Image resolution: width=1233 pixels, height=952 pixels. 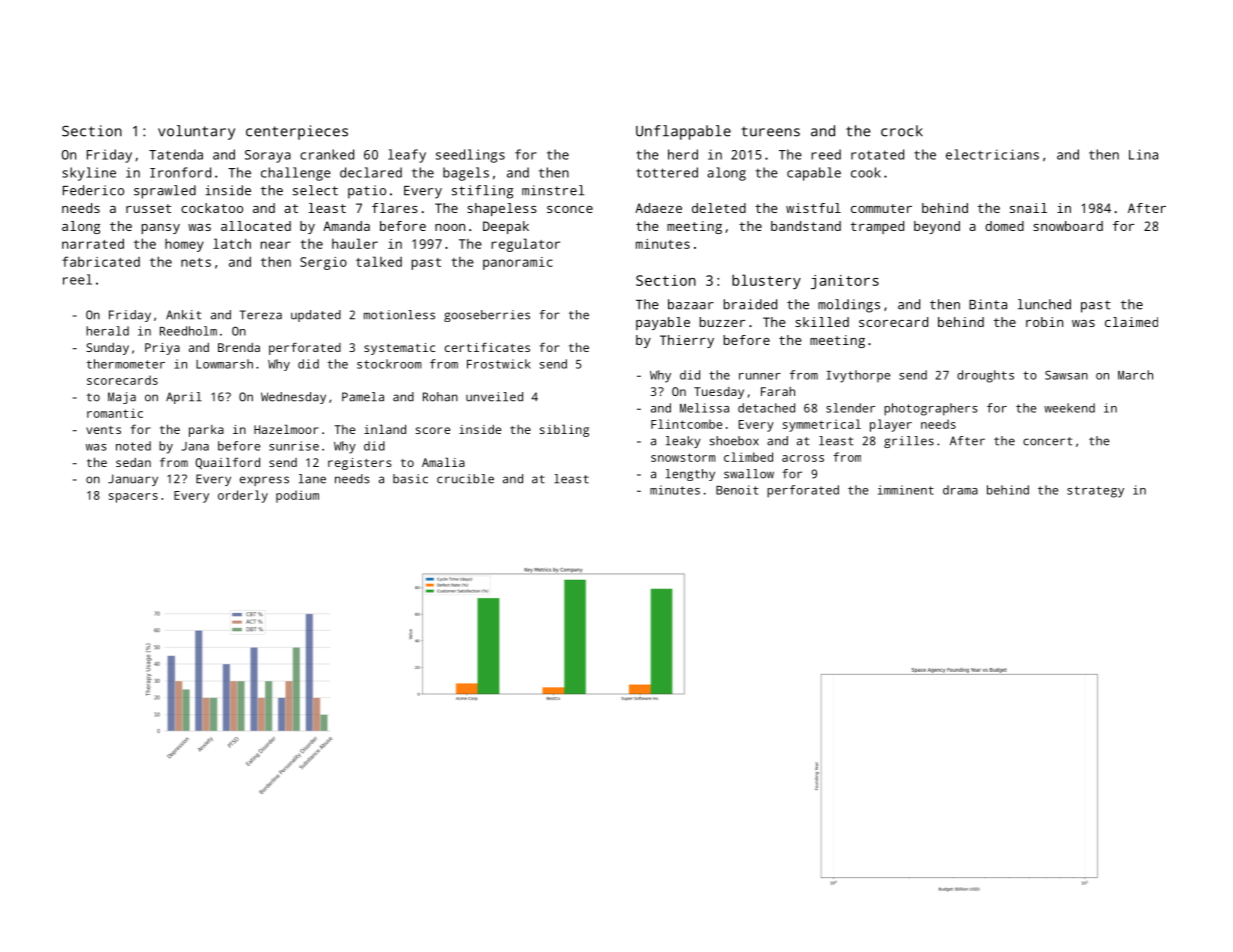 What do you see at coordinates (243, 496) in the screenshot?
I see `orderly` at bounding box center [243, 496].
